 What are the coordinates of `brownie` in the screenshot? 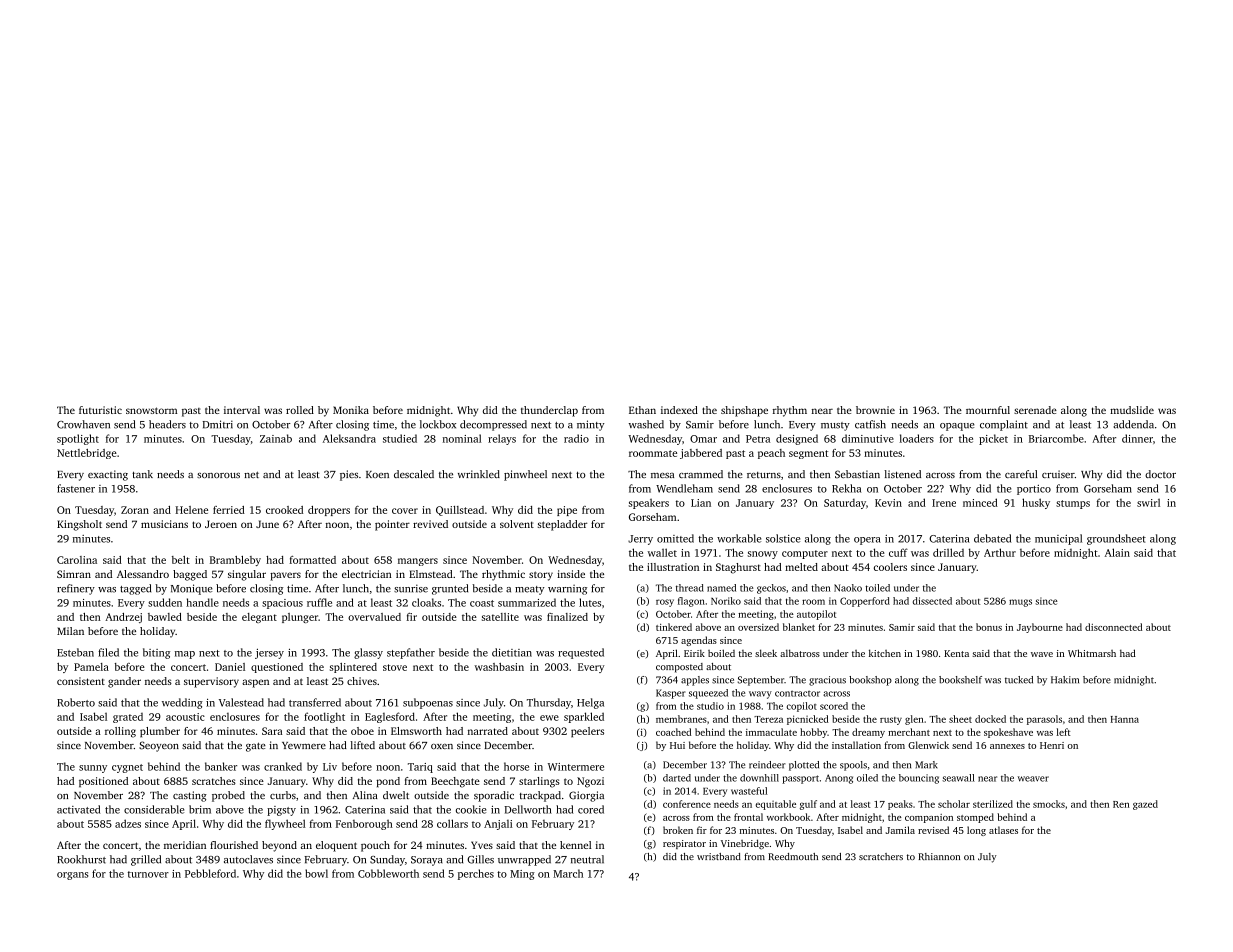 It's located at (875, 410).
